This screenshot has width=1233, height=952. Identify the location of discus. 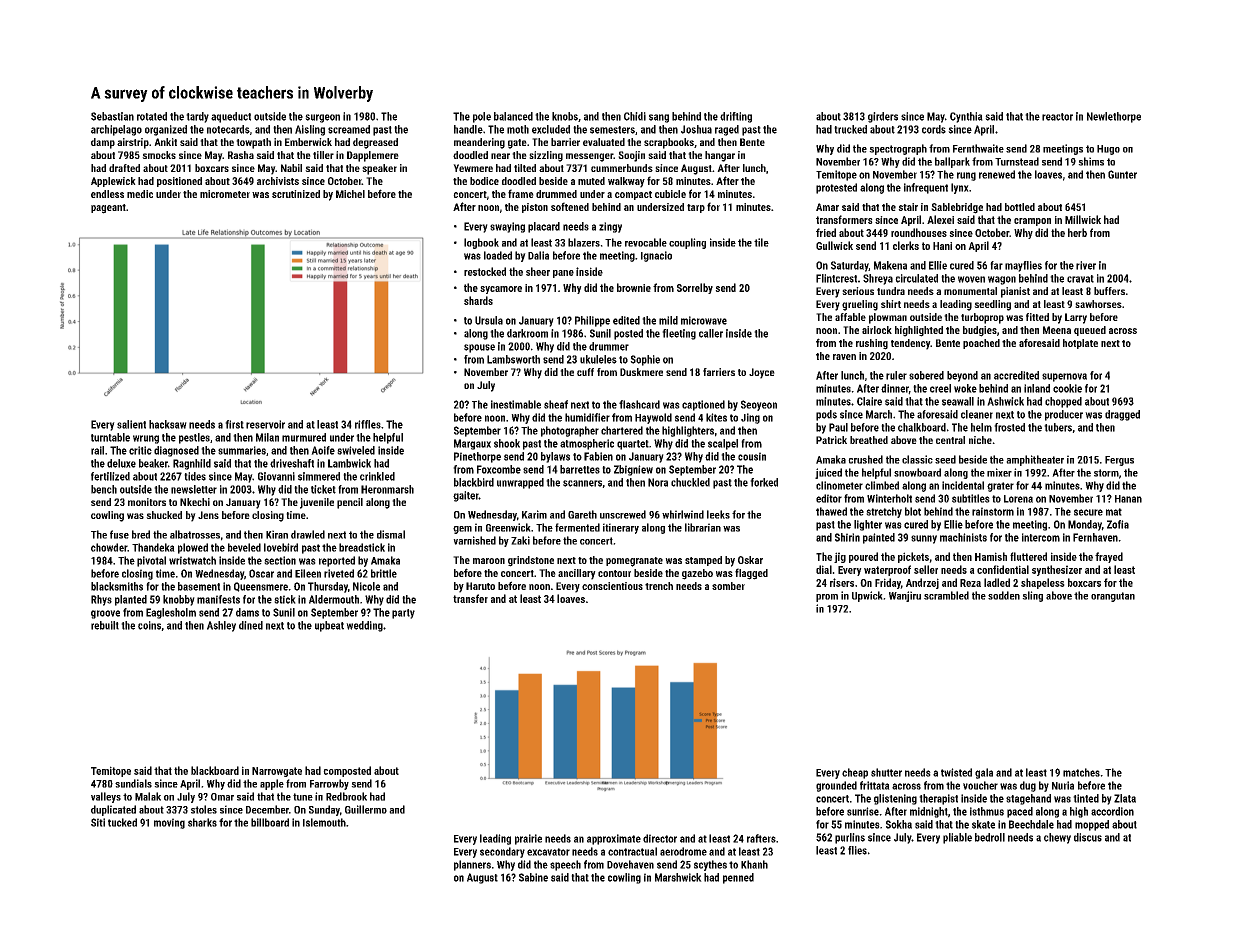
(1088, 837).
